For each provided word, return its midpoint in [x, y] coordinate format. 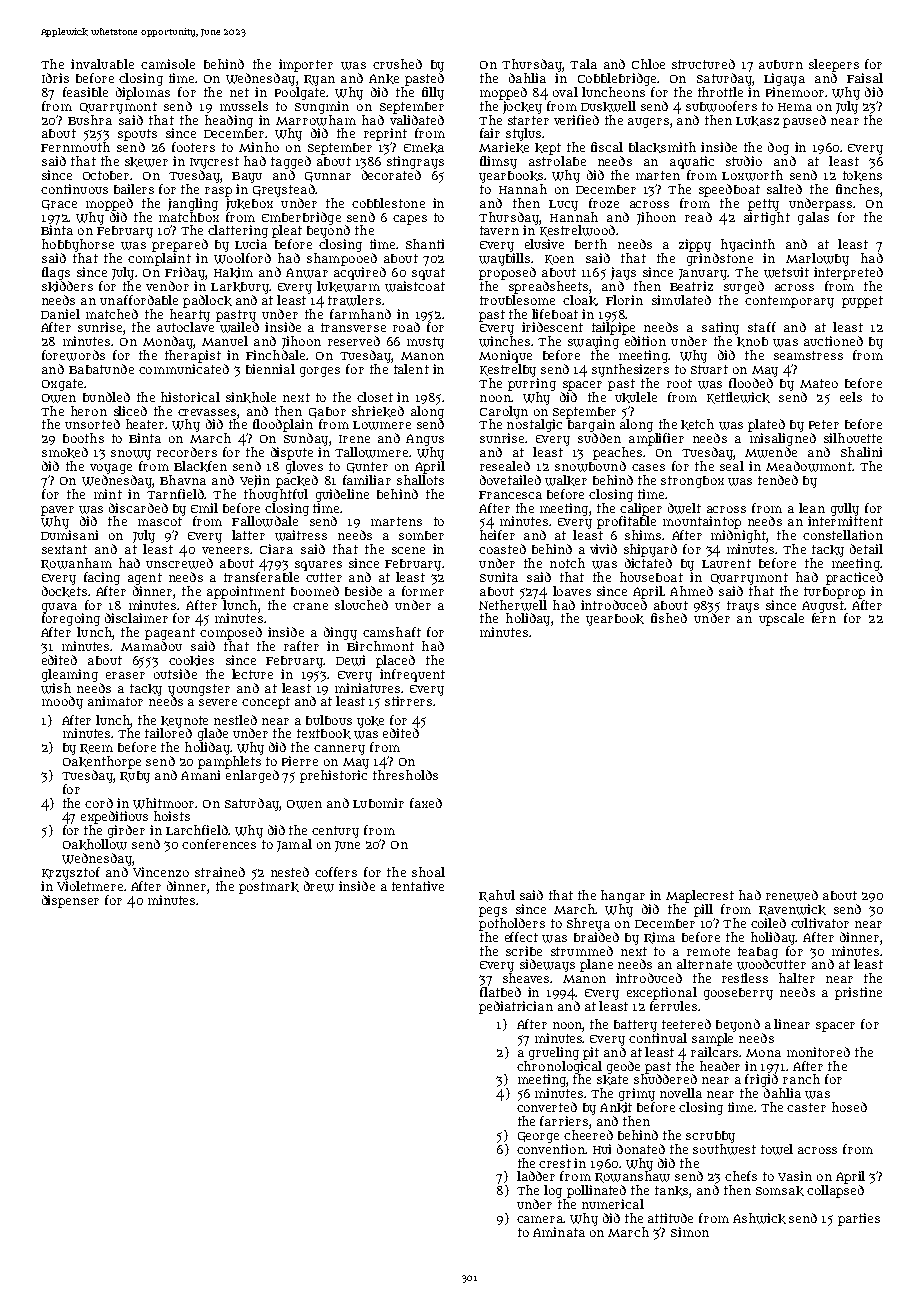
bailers [134, 189]
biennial [270, 369]
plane [596, 965]
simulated [681, 300]
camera [540, 1219]
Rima [659, 938]
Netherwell [513, 605]
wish [56, 688]
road [406, 327]
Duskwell [608, 106]
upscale [781, 619]
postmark [269, 888]
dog [778, 148]
